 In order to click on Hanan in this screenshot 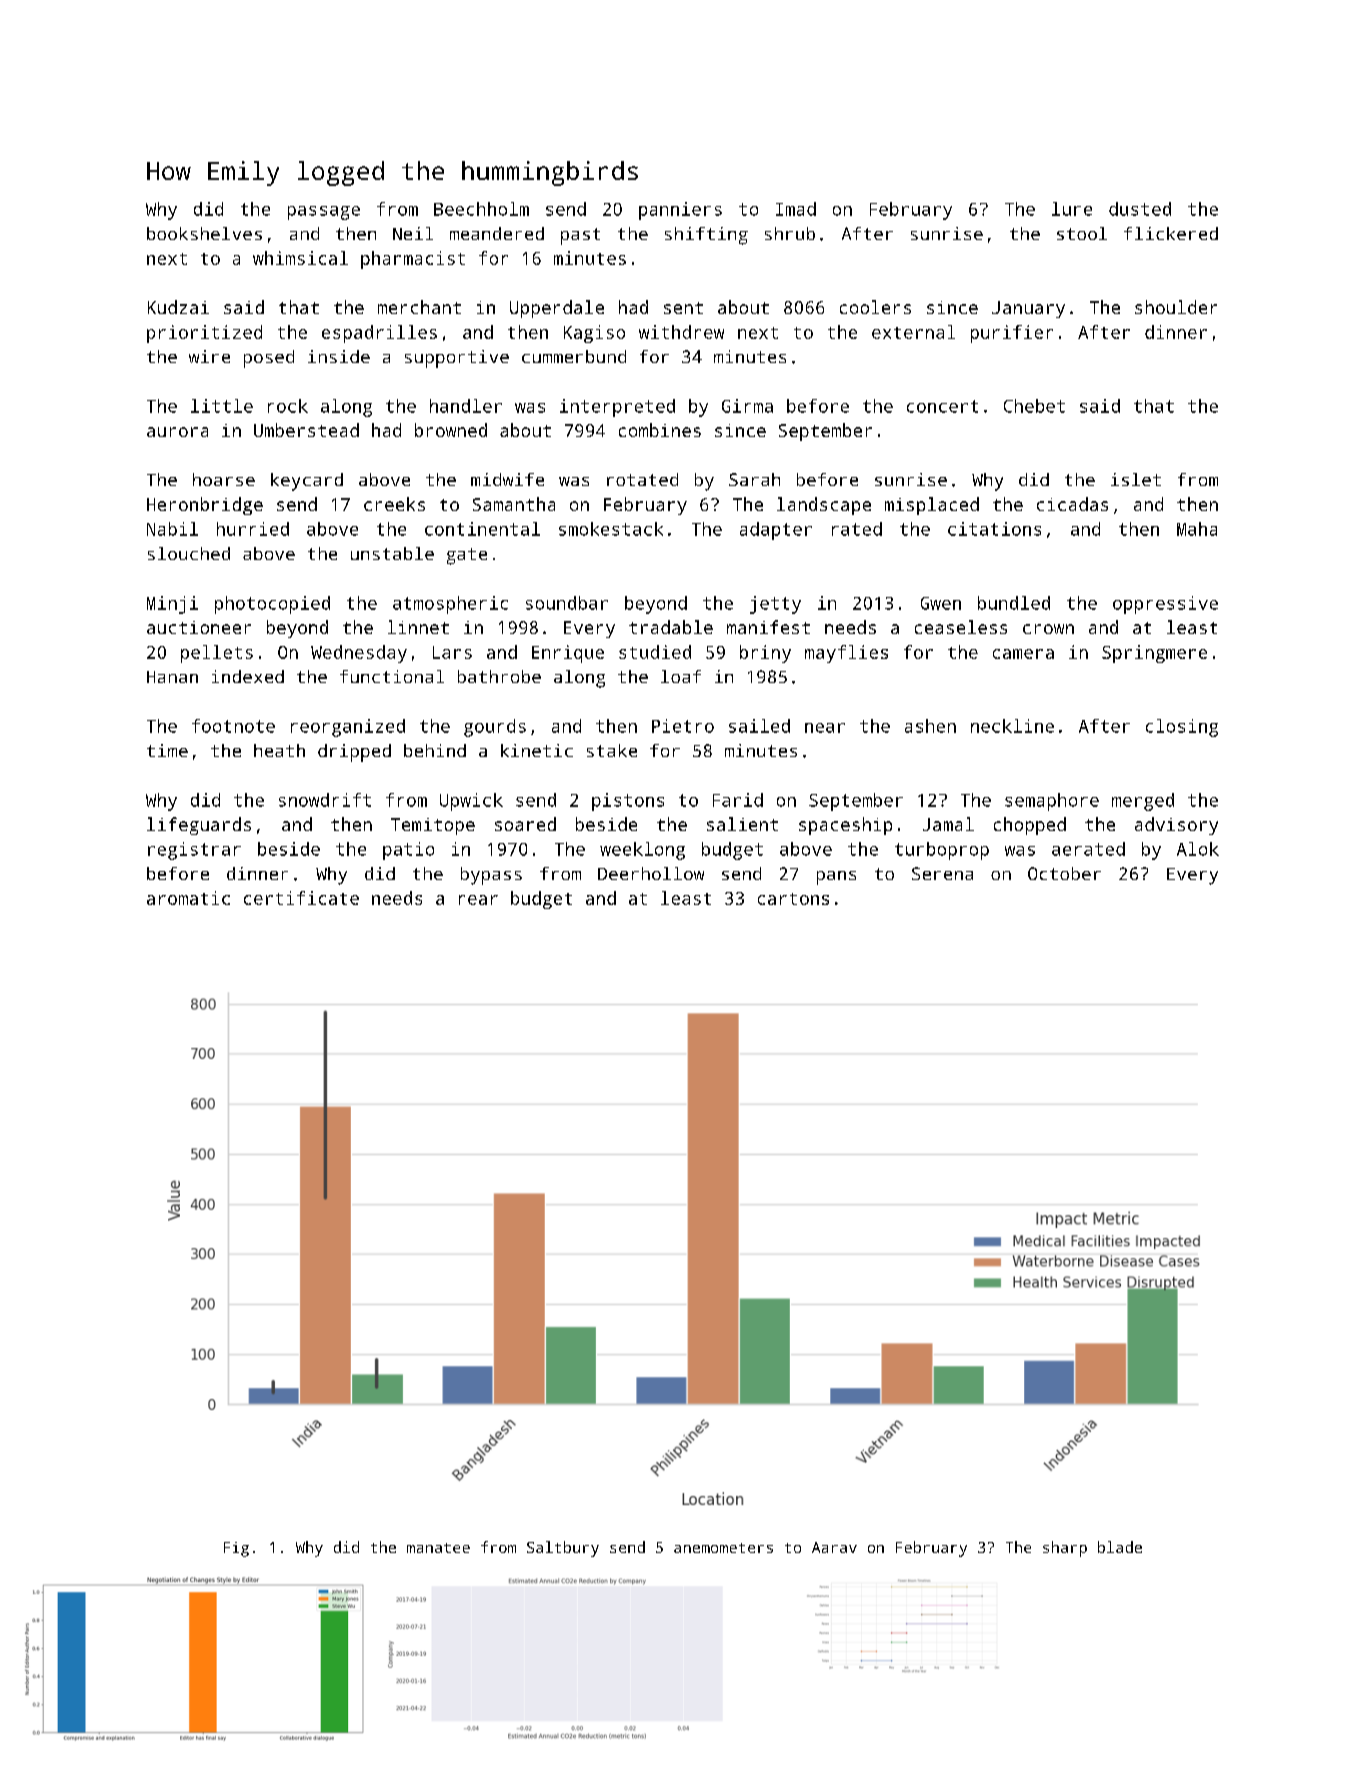, I will do `click(172, 677)`.
